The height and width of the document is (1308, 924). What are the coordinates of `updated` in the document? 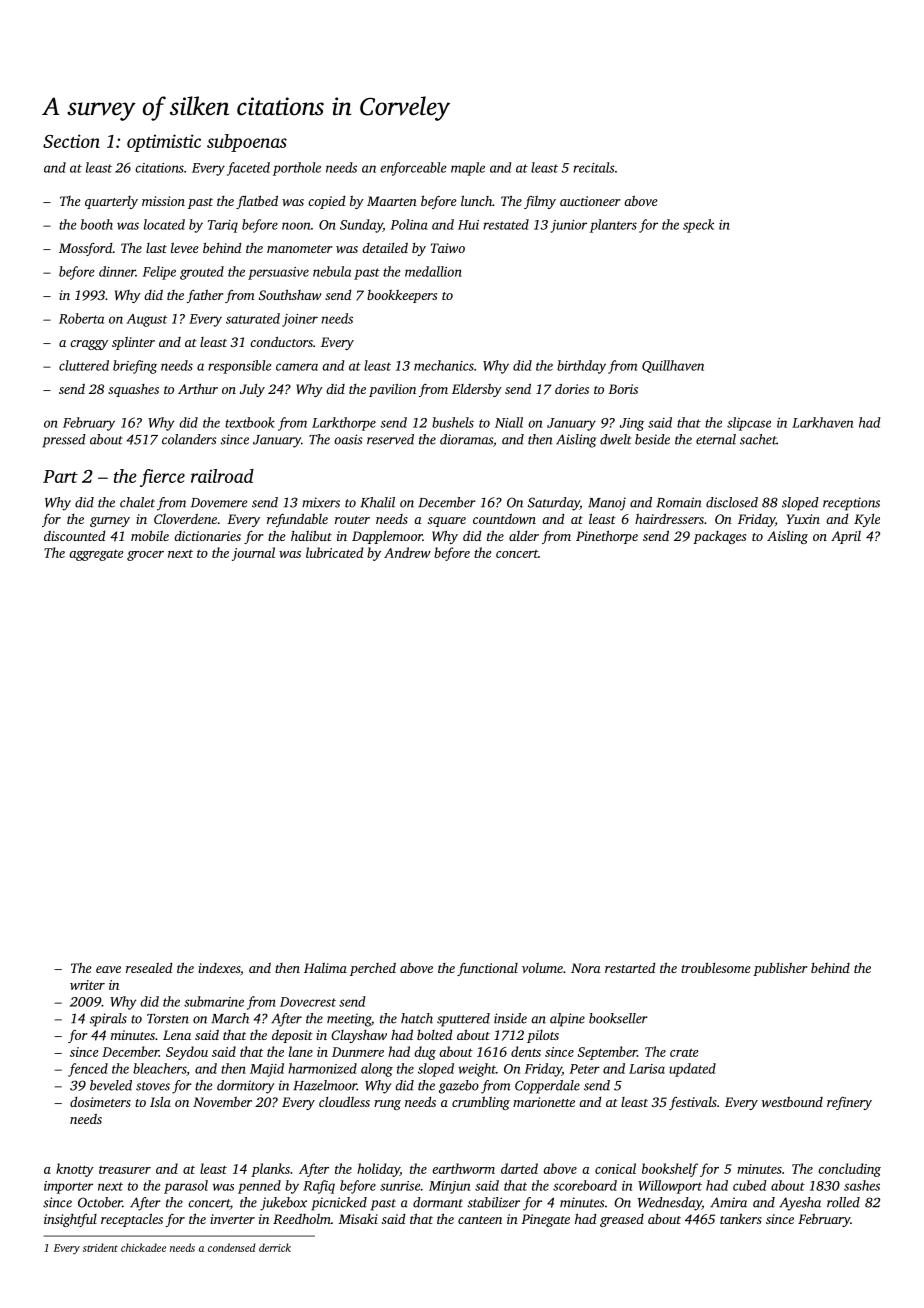 It's located at (692, 1070).
